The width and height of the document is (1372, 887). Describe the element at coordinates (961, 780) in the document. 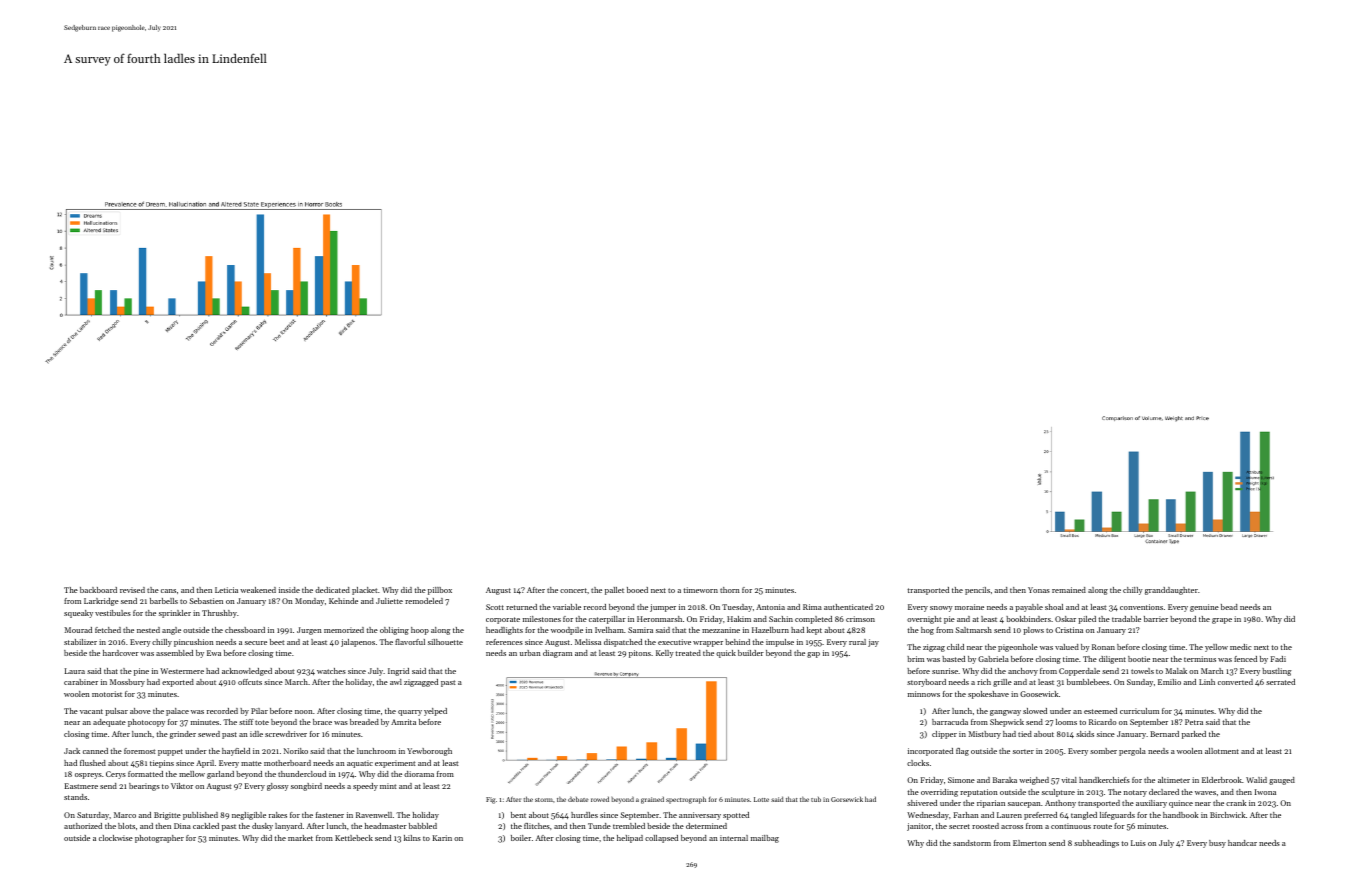

I see `Simone` at that location.
